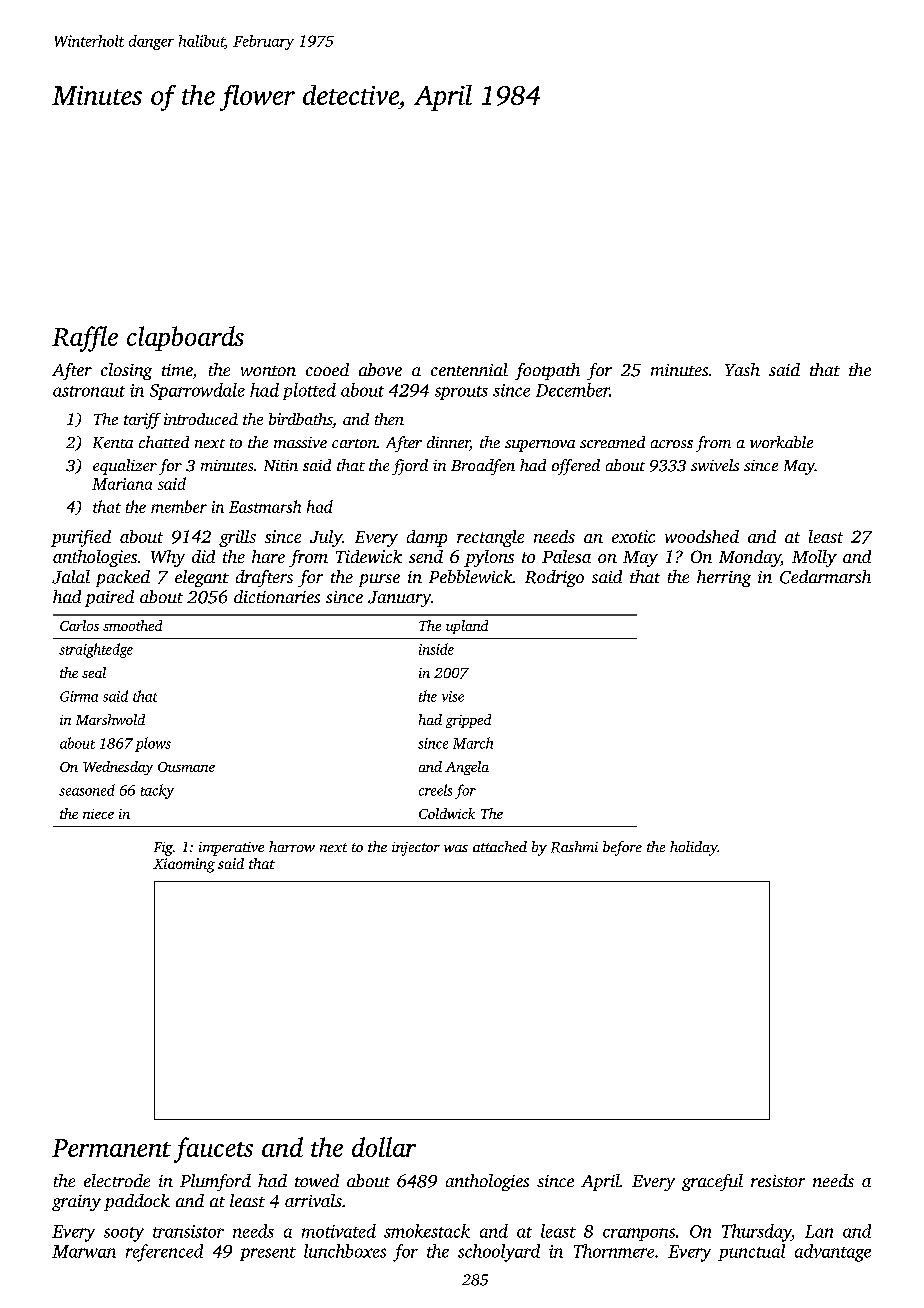 Image resolution: width=924 pixels, height=1308 pixels. Describe the element at coordinates (416, 849) in the screenshot. I see `injector` at that location.
